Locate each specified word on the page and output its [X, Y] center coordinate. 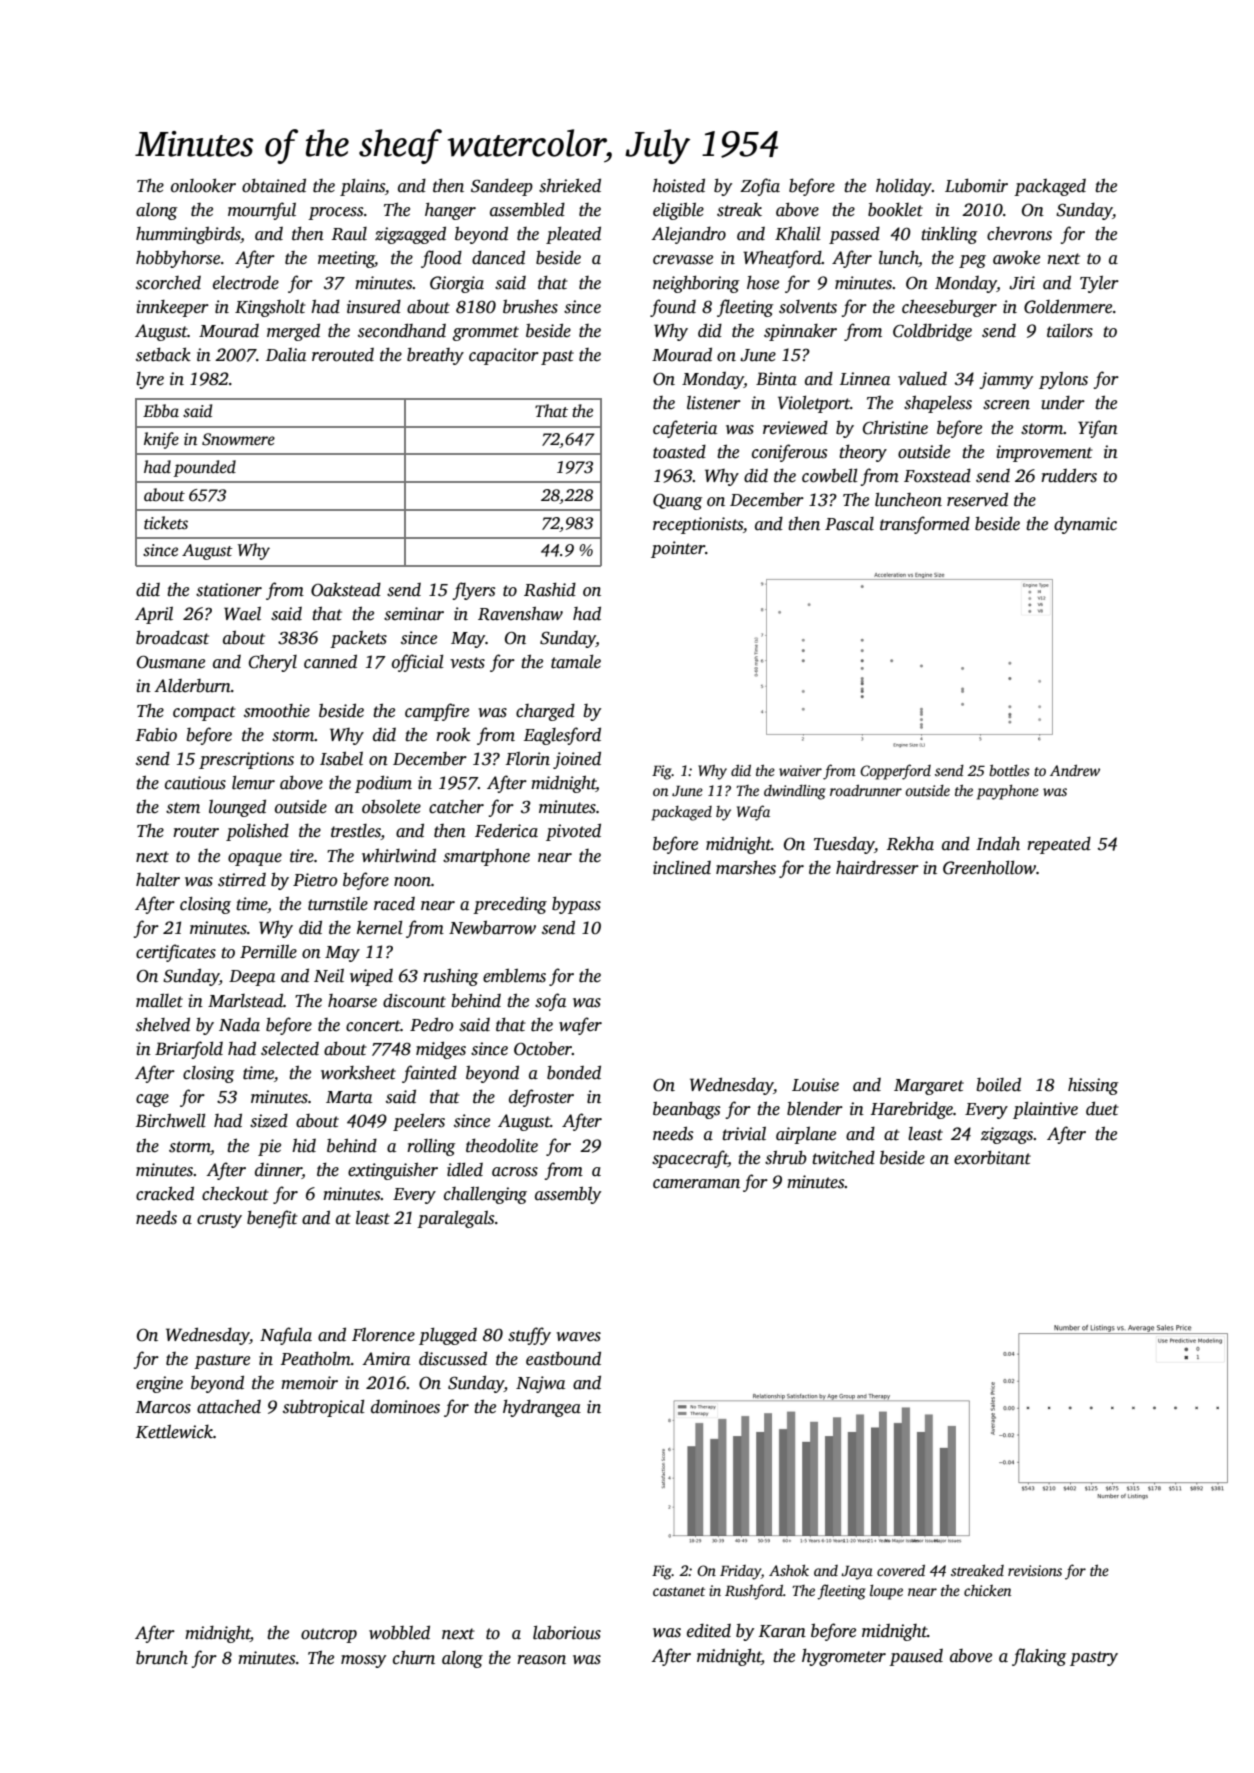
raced [394, 904]
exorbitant [992, 1157]
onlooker [203, 185]
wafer [580, 1026]
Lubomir [976, 185]
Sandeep [502, 187]
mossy [363, 1661]
